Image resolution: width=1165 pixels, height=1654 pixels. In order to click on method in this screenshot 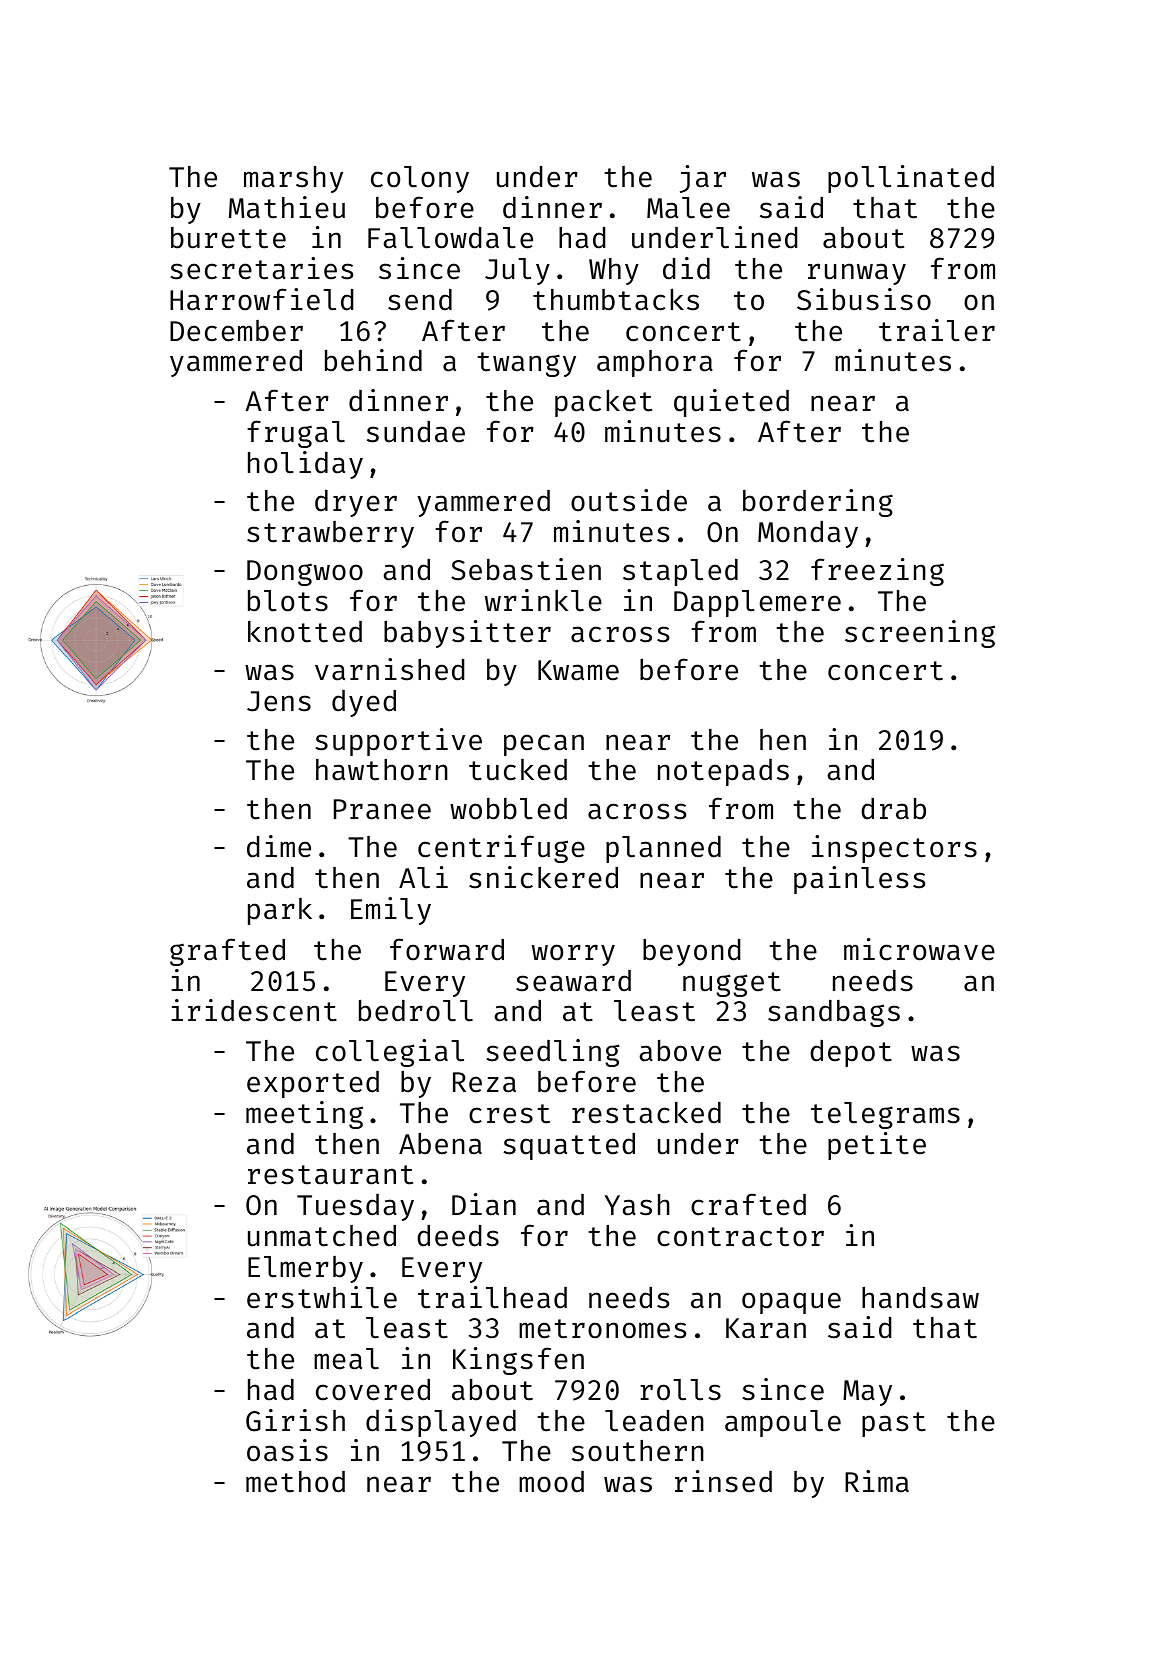, I will do `click(295, 1482)`.
